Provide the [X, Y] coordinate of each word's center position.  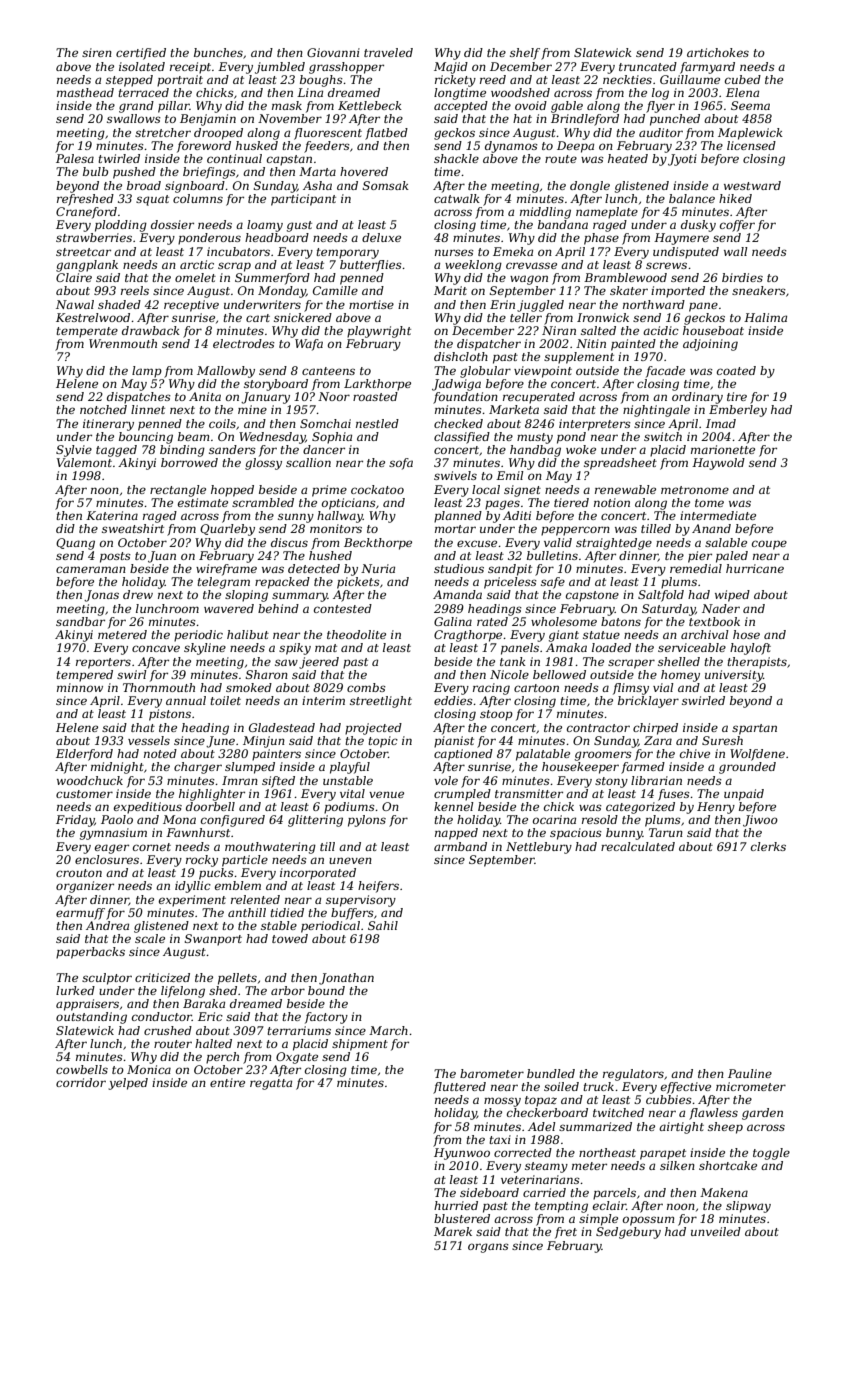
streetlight [381, 702]
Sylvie [74, 451]
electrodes [244, 343]
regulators [633, 1075]
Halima [765, 317]
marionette [723, 449]
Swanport [213, 940]
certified [141, 54]
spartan [754, 729]
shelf [525, 54]
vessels [149, 740]
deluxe [381, 237]
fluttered [459, 1088]
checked [458, 423]
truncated [648, 66]
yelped [128, 1084]
